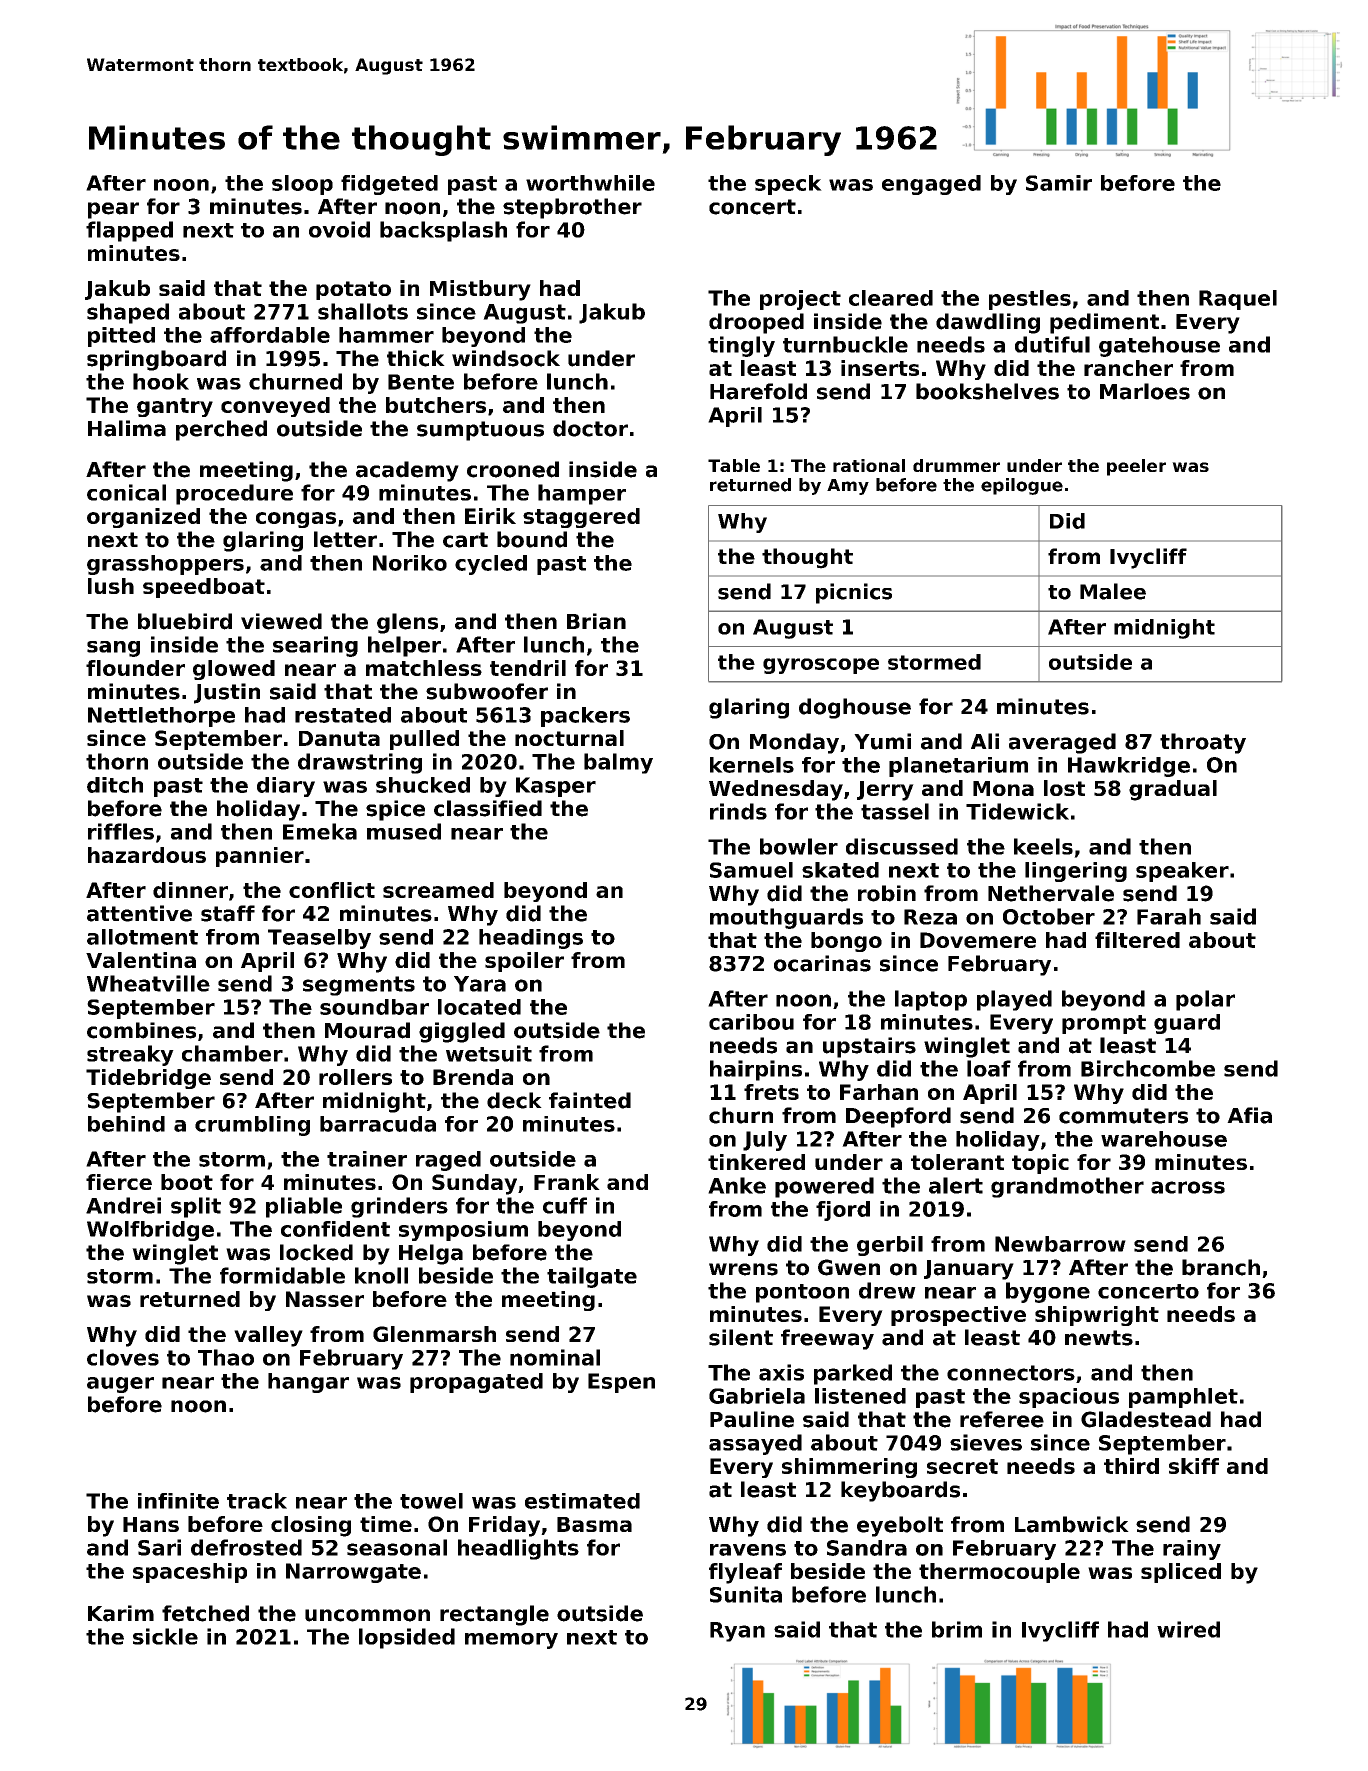  I want to click on searing, so click(315, 646).
